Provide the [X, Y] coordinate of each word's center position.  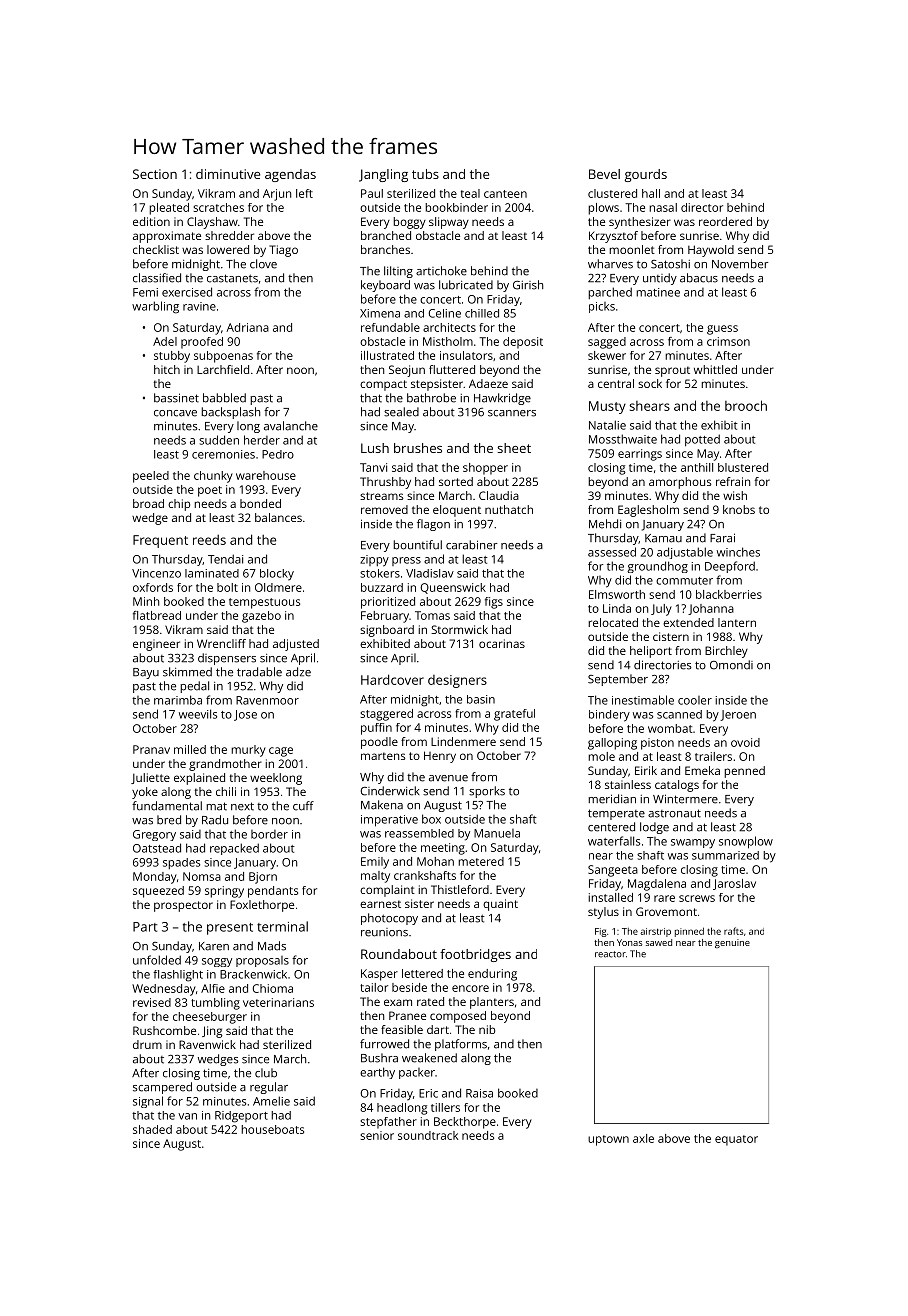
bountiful [417, 545]
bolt [227, 587]
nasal [663, 207]
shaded [152, 1129]
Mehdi [605, 524]
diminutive [228, 174]
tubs [425, 174]
